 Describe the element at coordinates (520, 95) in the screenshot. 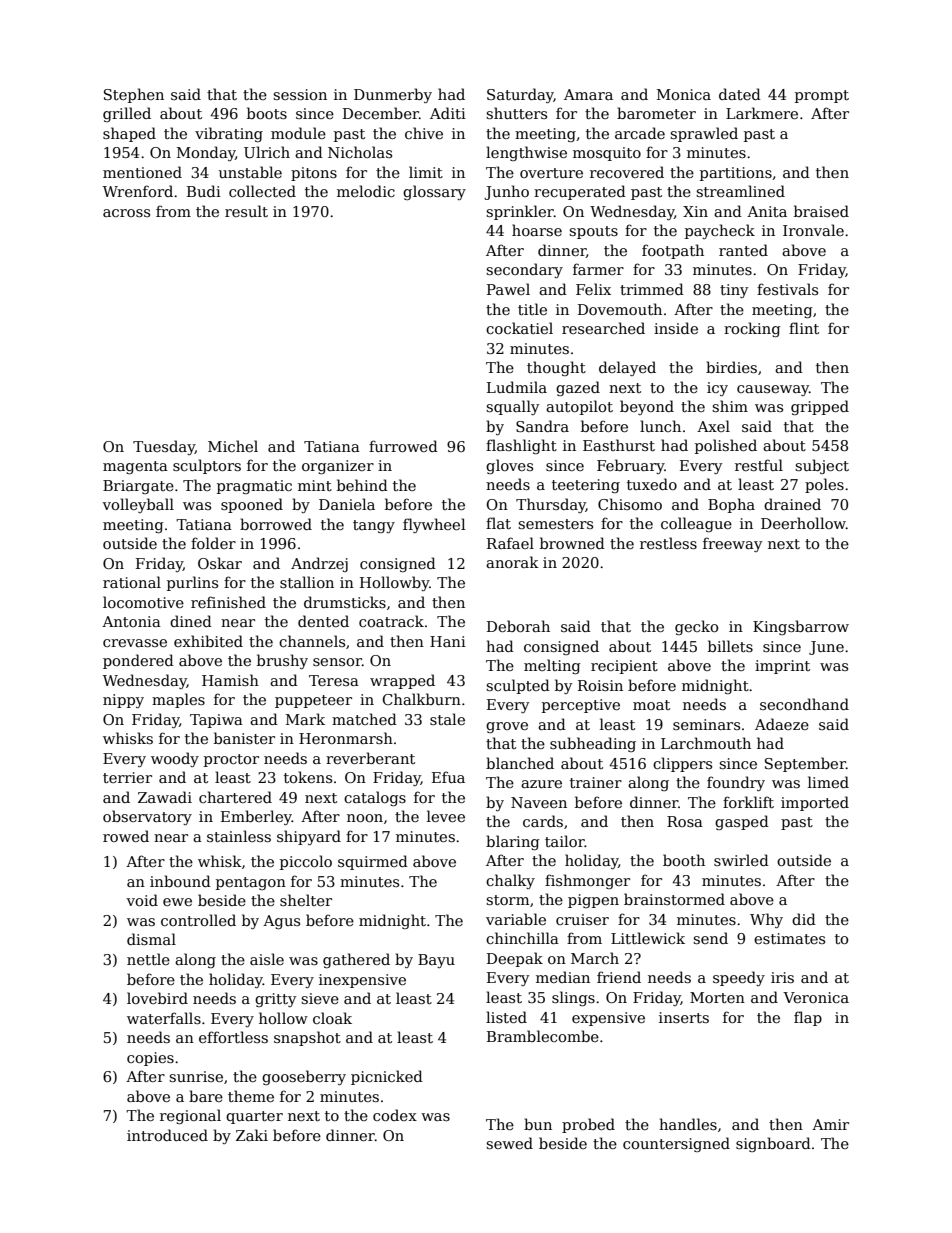

I see `Saturday` at that location.
